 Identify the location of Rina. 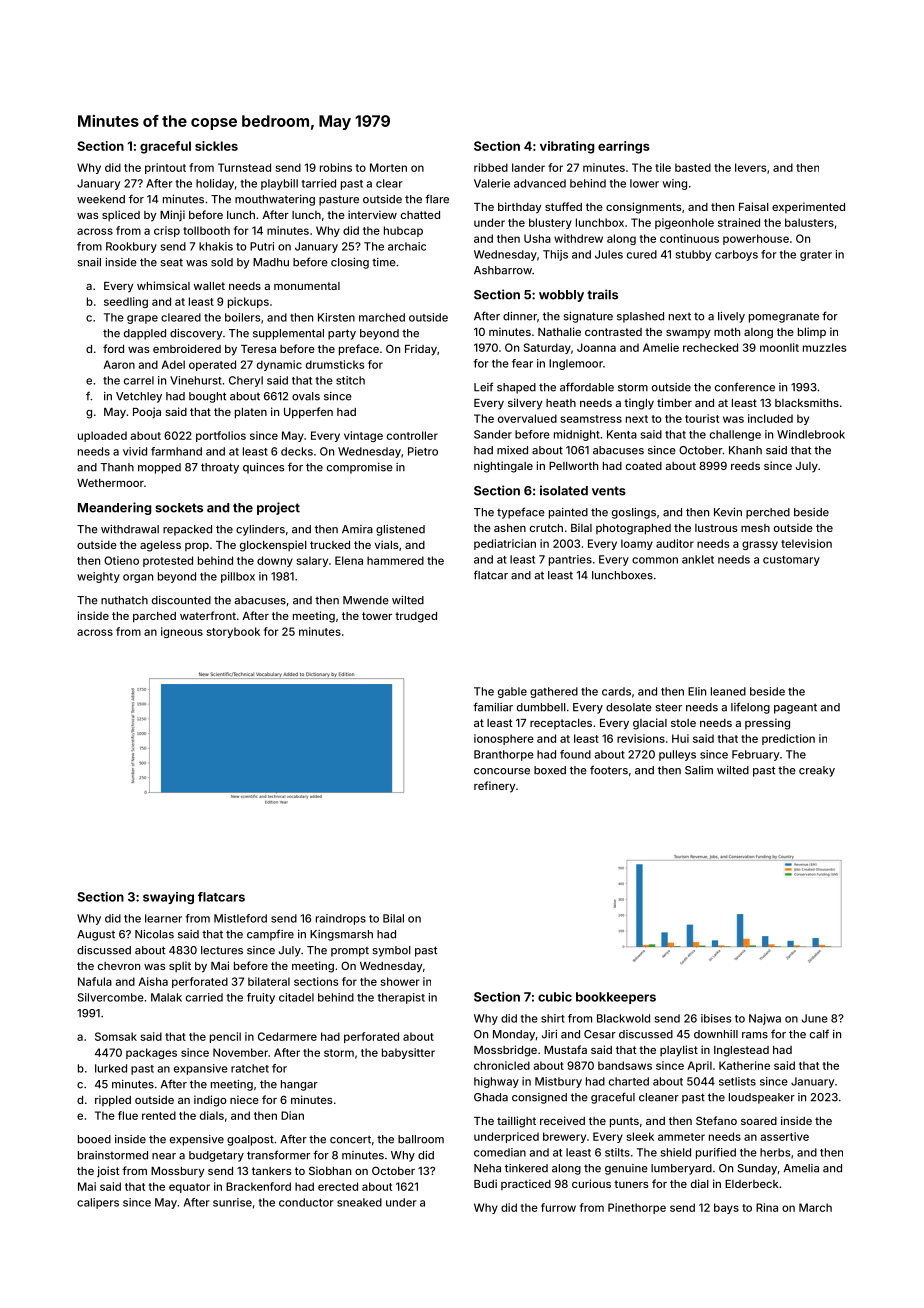
(767, 1207).
